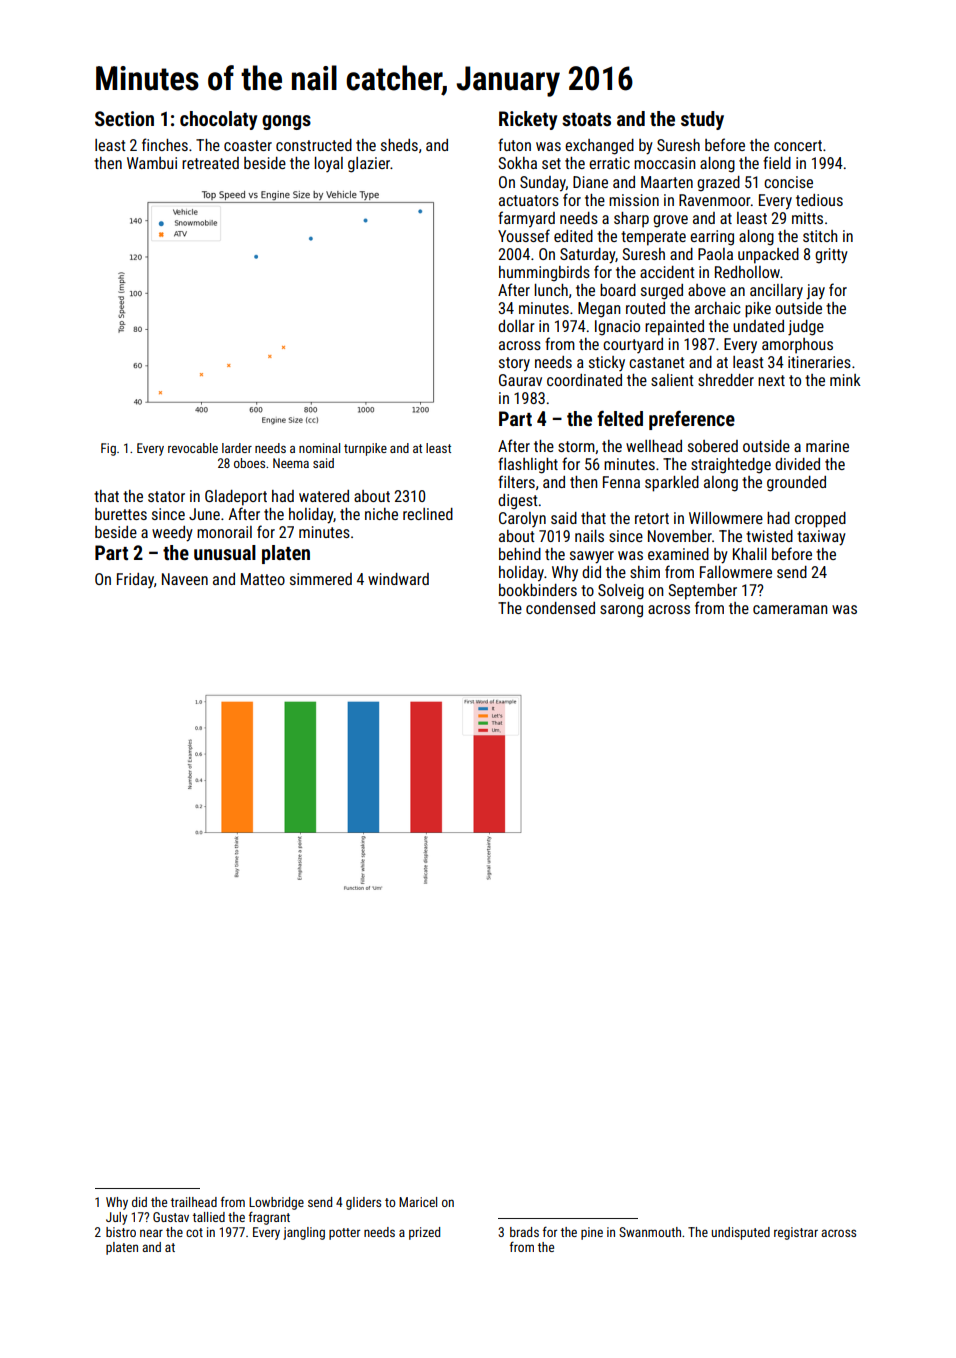 The height and width of the document is (1358, 956). I want to click on study, so click(702, 120).
